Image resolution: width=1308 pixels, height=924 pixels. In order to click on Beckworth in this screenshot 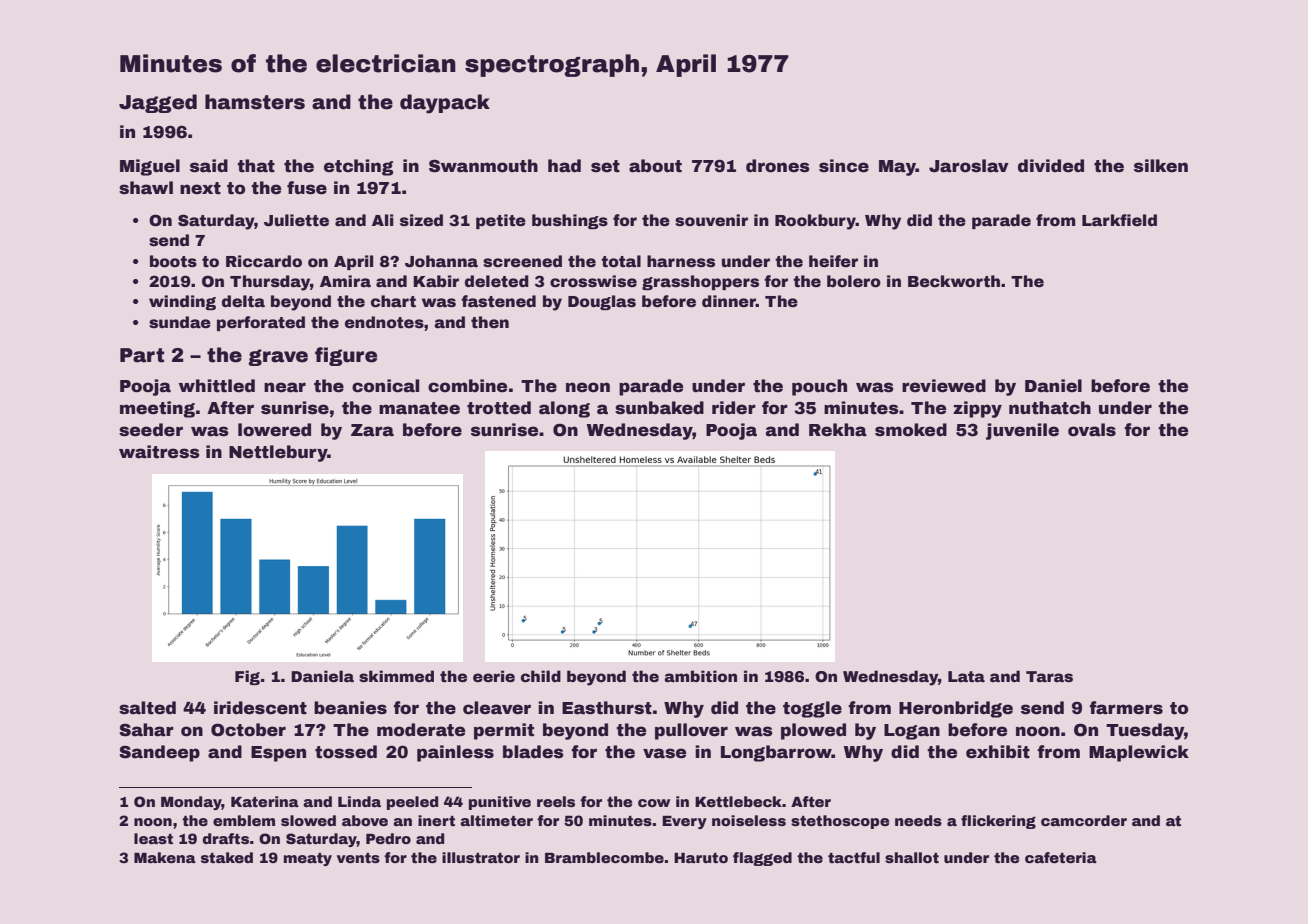, I will do `click(954, 281)`.
